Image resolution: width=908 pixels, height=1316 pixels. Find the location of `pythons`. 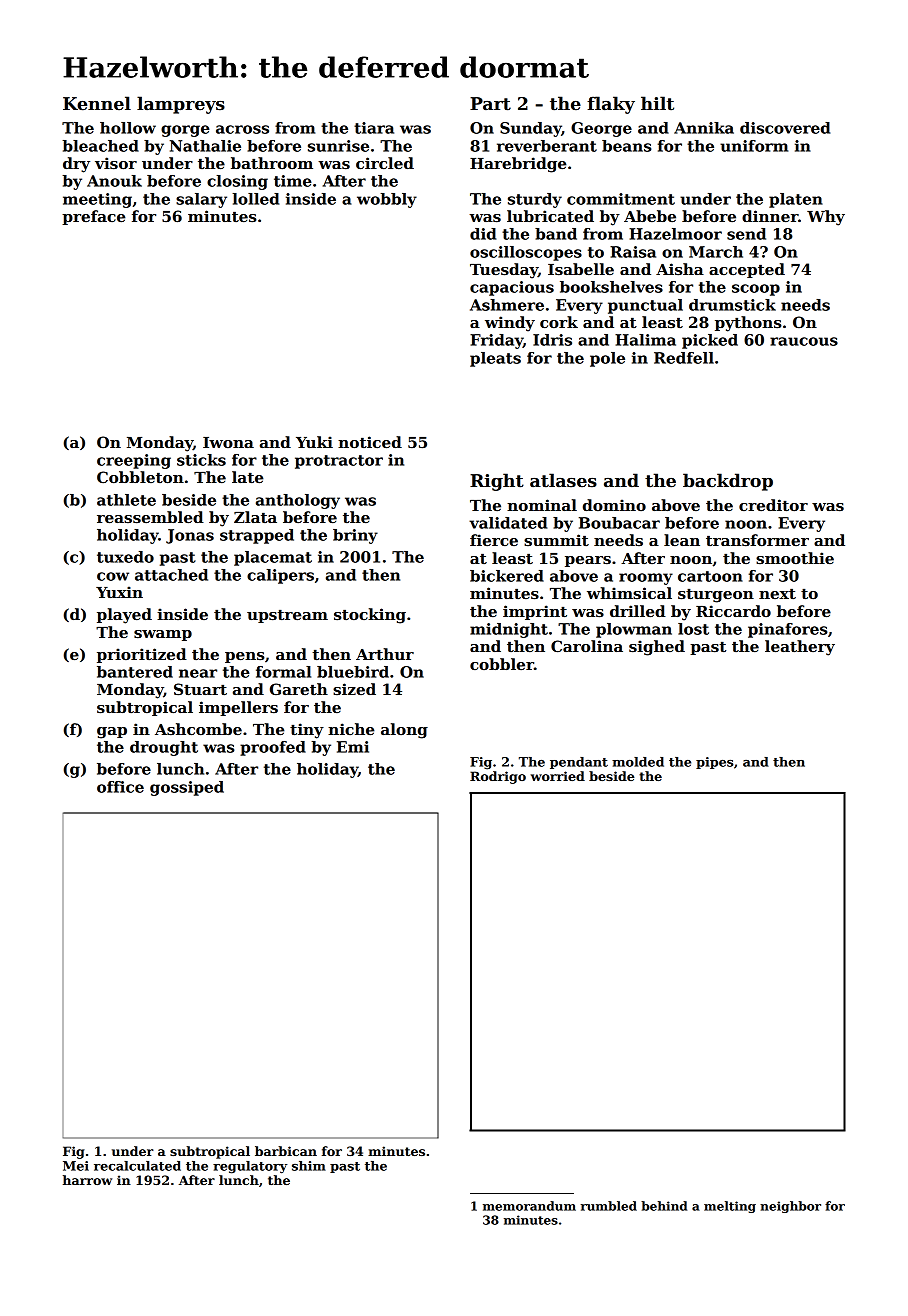

pythons is located at coordinates (748, 324).
